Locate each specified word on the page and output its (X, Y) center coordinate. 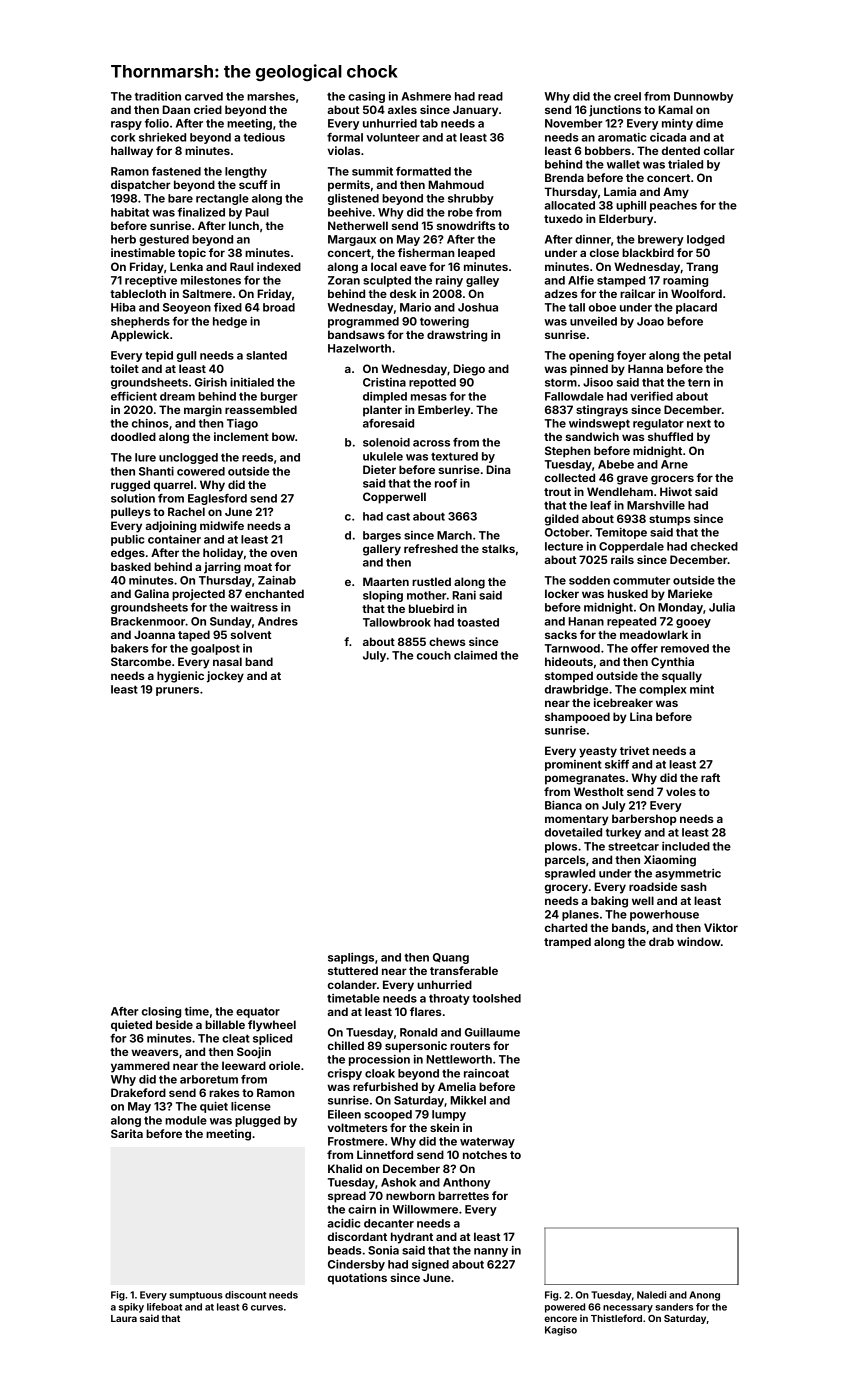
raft (710, 777)
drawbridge (576, 690)
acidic (343, 1223)
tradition (158, 96)
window (699, 941)
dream (177, 396)
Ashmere (426, 96)
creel (627, 96)
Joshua (478, 307)
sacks (561, 634)
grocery (566, 889)
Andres (278, 621)
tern (699, 382)
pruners (177, 691)
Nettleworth (459, 1059)
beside (174, 1024)
